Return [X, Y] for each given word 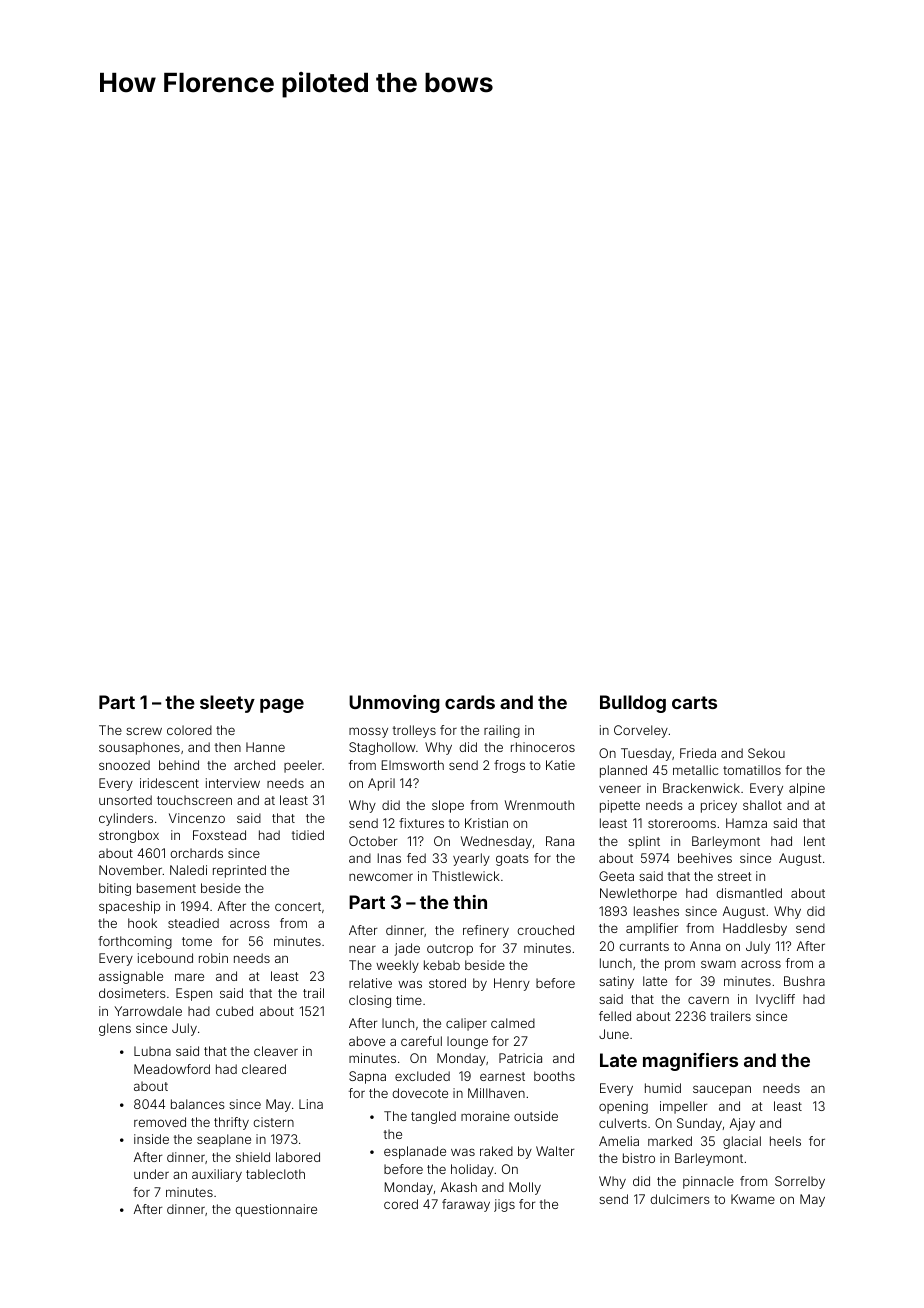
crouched [545, 930]
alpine [807, 789]
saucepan [722, 1090]
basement [166, 888]
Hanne [265, 747]
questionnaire [276, 1210]
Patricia [520, 1058]
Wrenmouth [539, 805]
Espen [194, 994]
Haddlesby [755, 929]
